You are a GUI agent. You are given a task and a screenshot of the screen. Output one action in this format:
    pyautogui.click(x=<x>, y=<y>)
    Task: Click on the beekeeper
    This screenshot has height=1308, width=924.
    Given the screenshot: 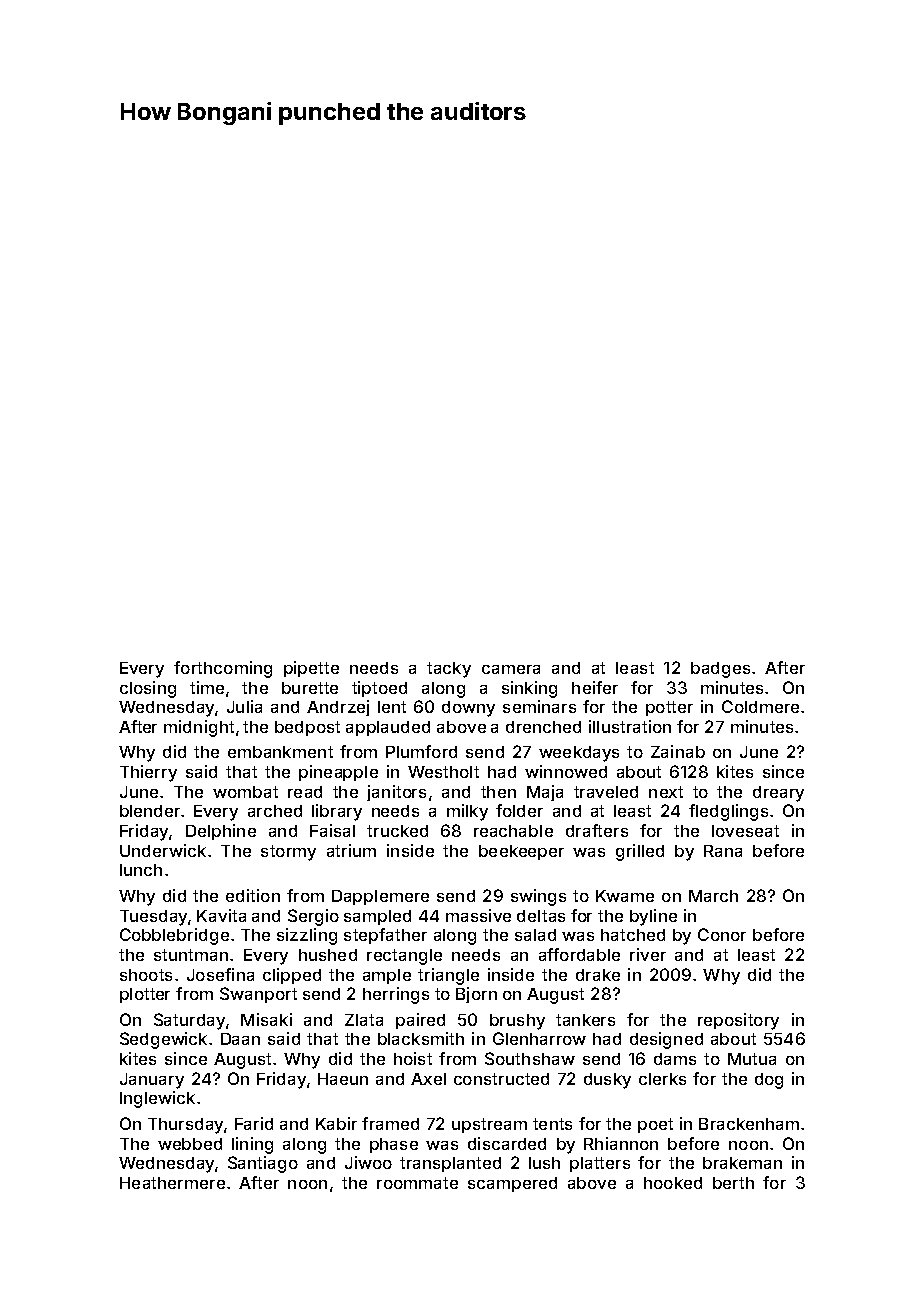 What is the action you would take?
    pyautogui.click(x=521, y=852)
